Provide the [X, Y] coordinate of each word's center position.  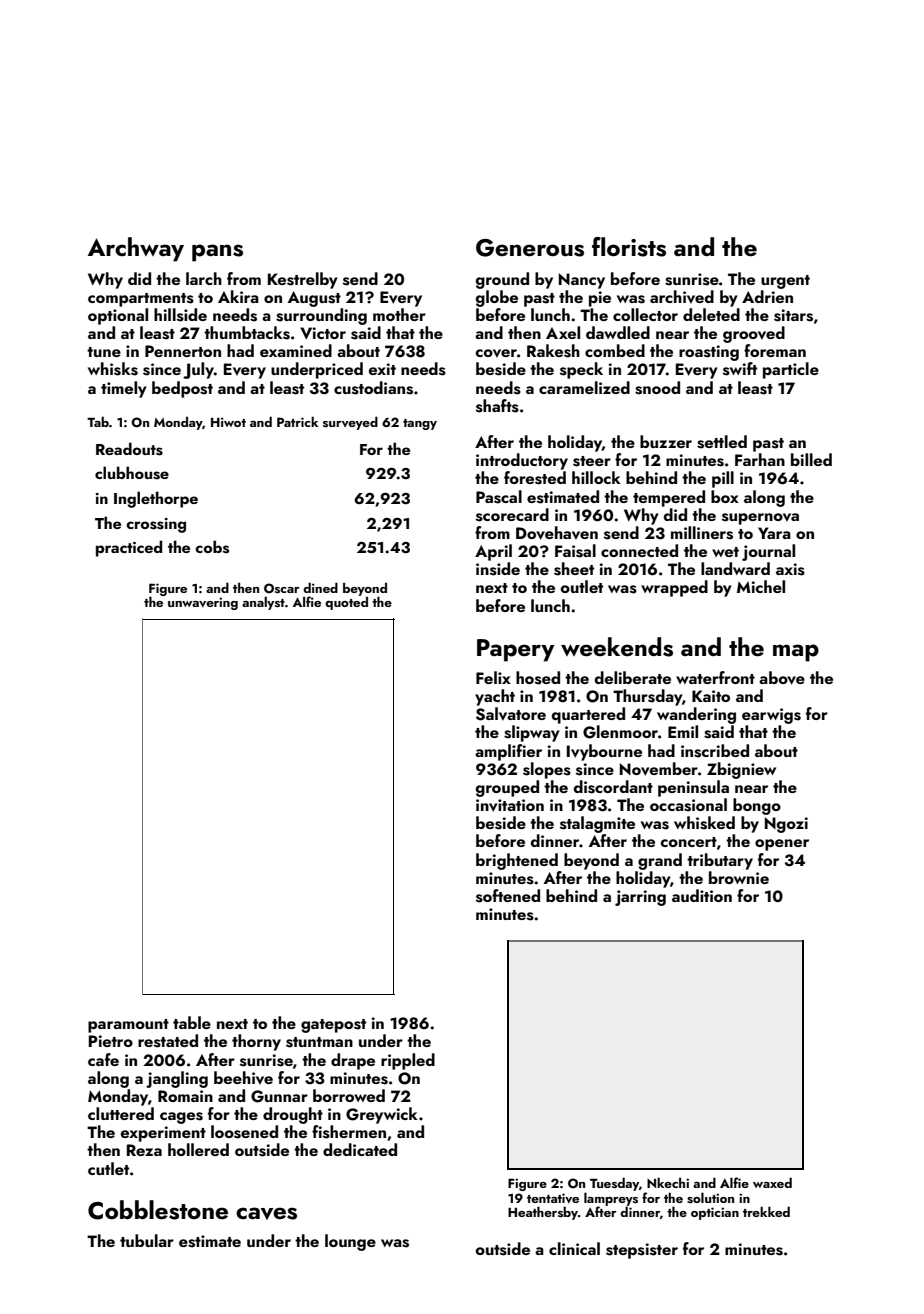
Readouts [129, 449]
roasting [709, 353]
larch [204, 278]
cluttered [121, 1113]
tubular [147, 1240]
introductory [522, 461]
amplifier [508, 752]
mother [399, 314]
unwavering [203, 603]
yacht [495, 697]
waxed [772, 1182]
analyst [263, 603]
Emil [683, 731]
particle [791, 370]
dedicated [360, 1149]
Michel [761, 586]
